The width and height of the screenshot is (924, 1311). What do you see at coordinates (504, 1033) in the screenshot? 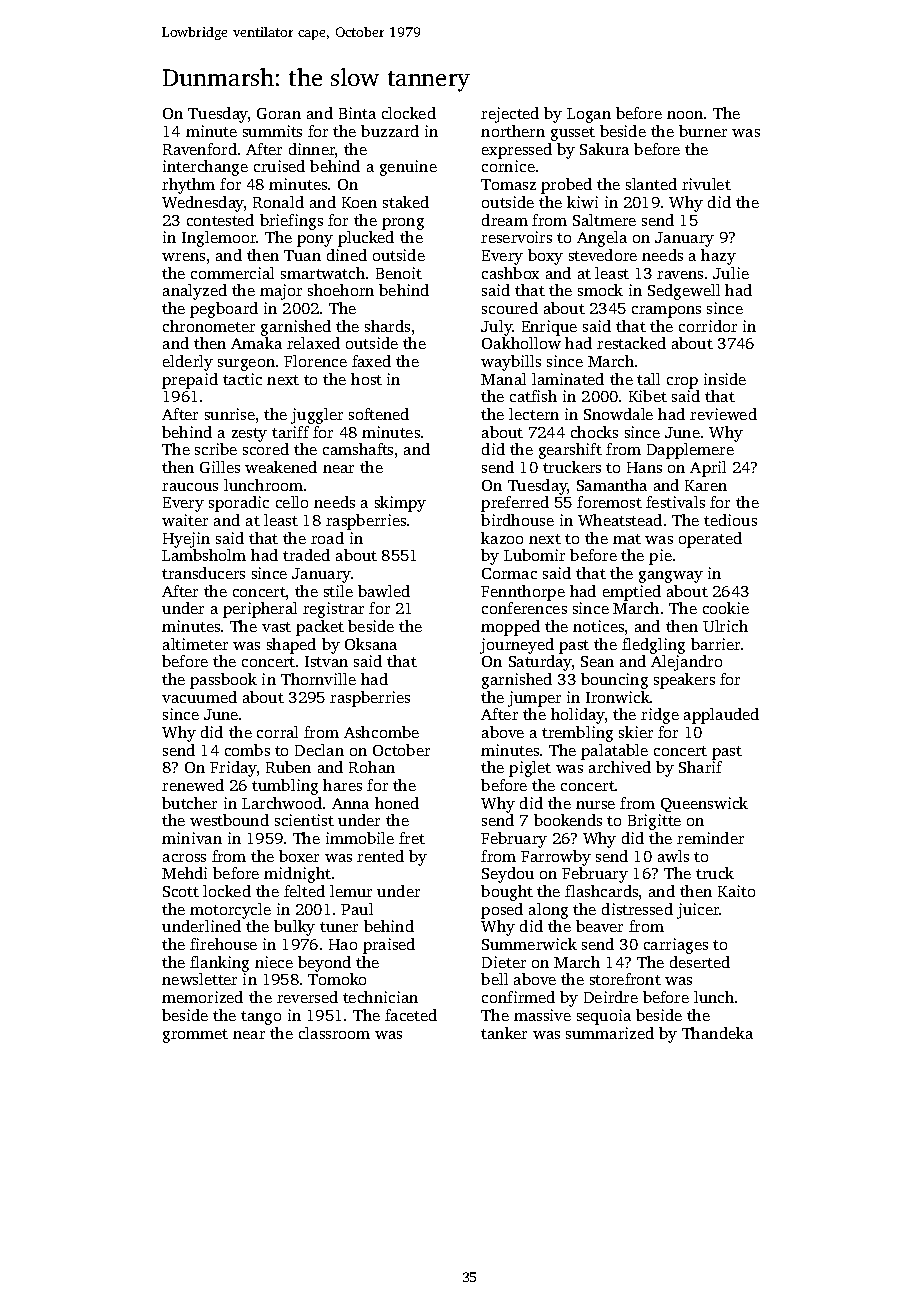
I see `tanker` at bounding box center [504, 1033].
